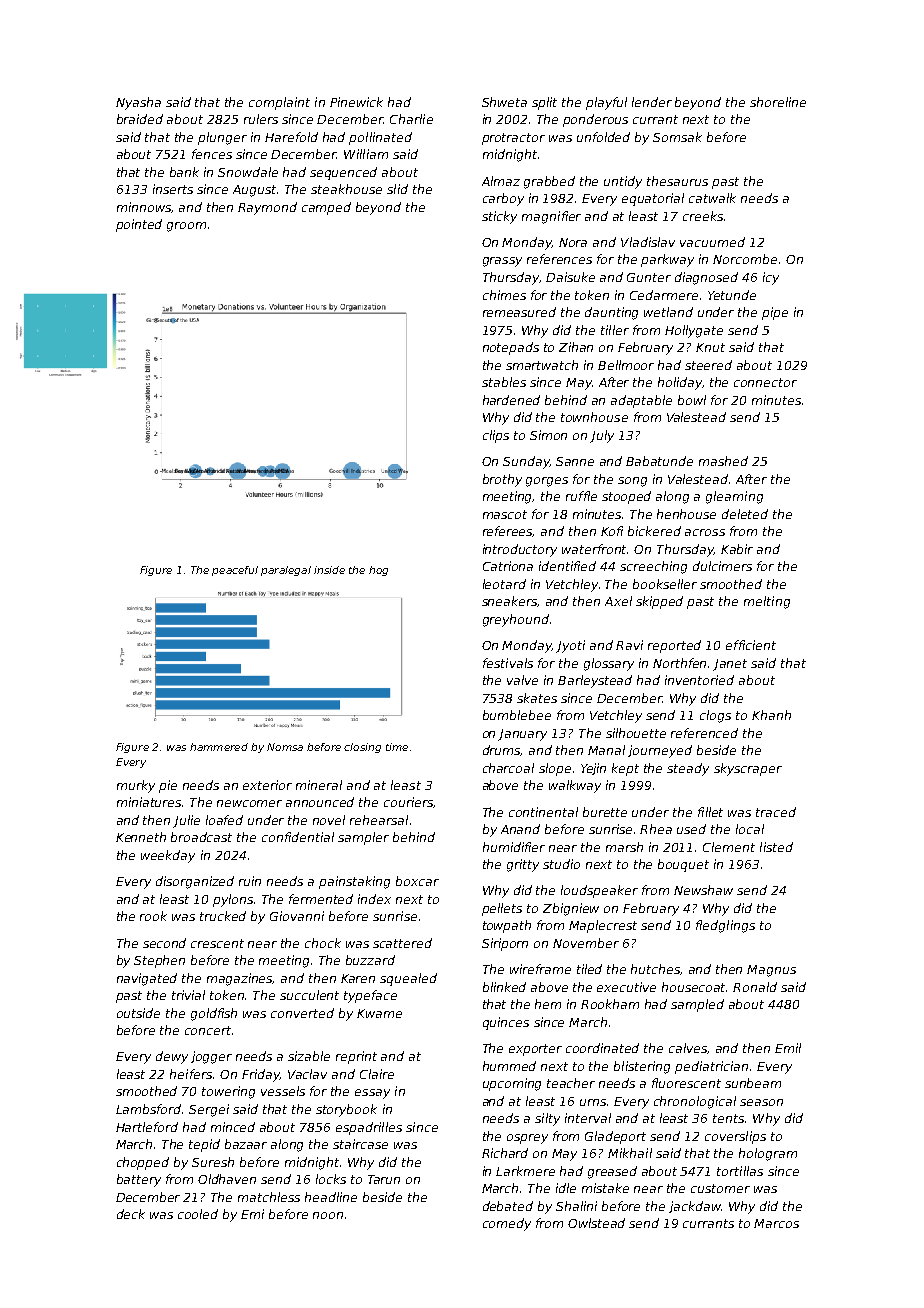  Describe the element at coordinates (502, 480) in the page. I see `brothy` at that location.
